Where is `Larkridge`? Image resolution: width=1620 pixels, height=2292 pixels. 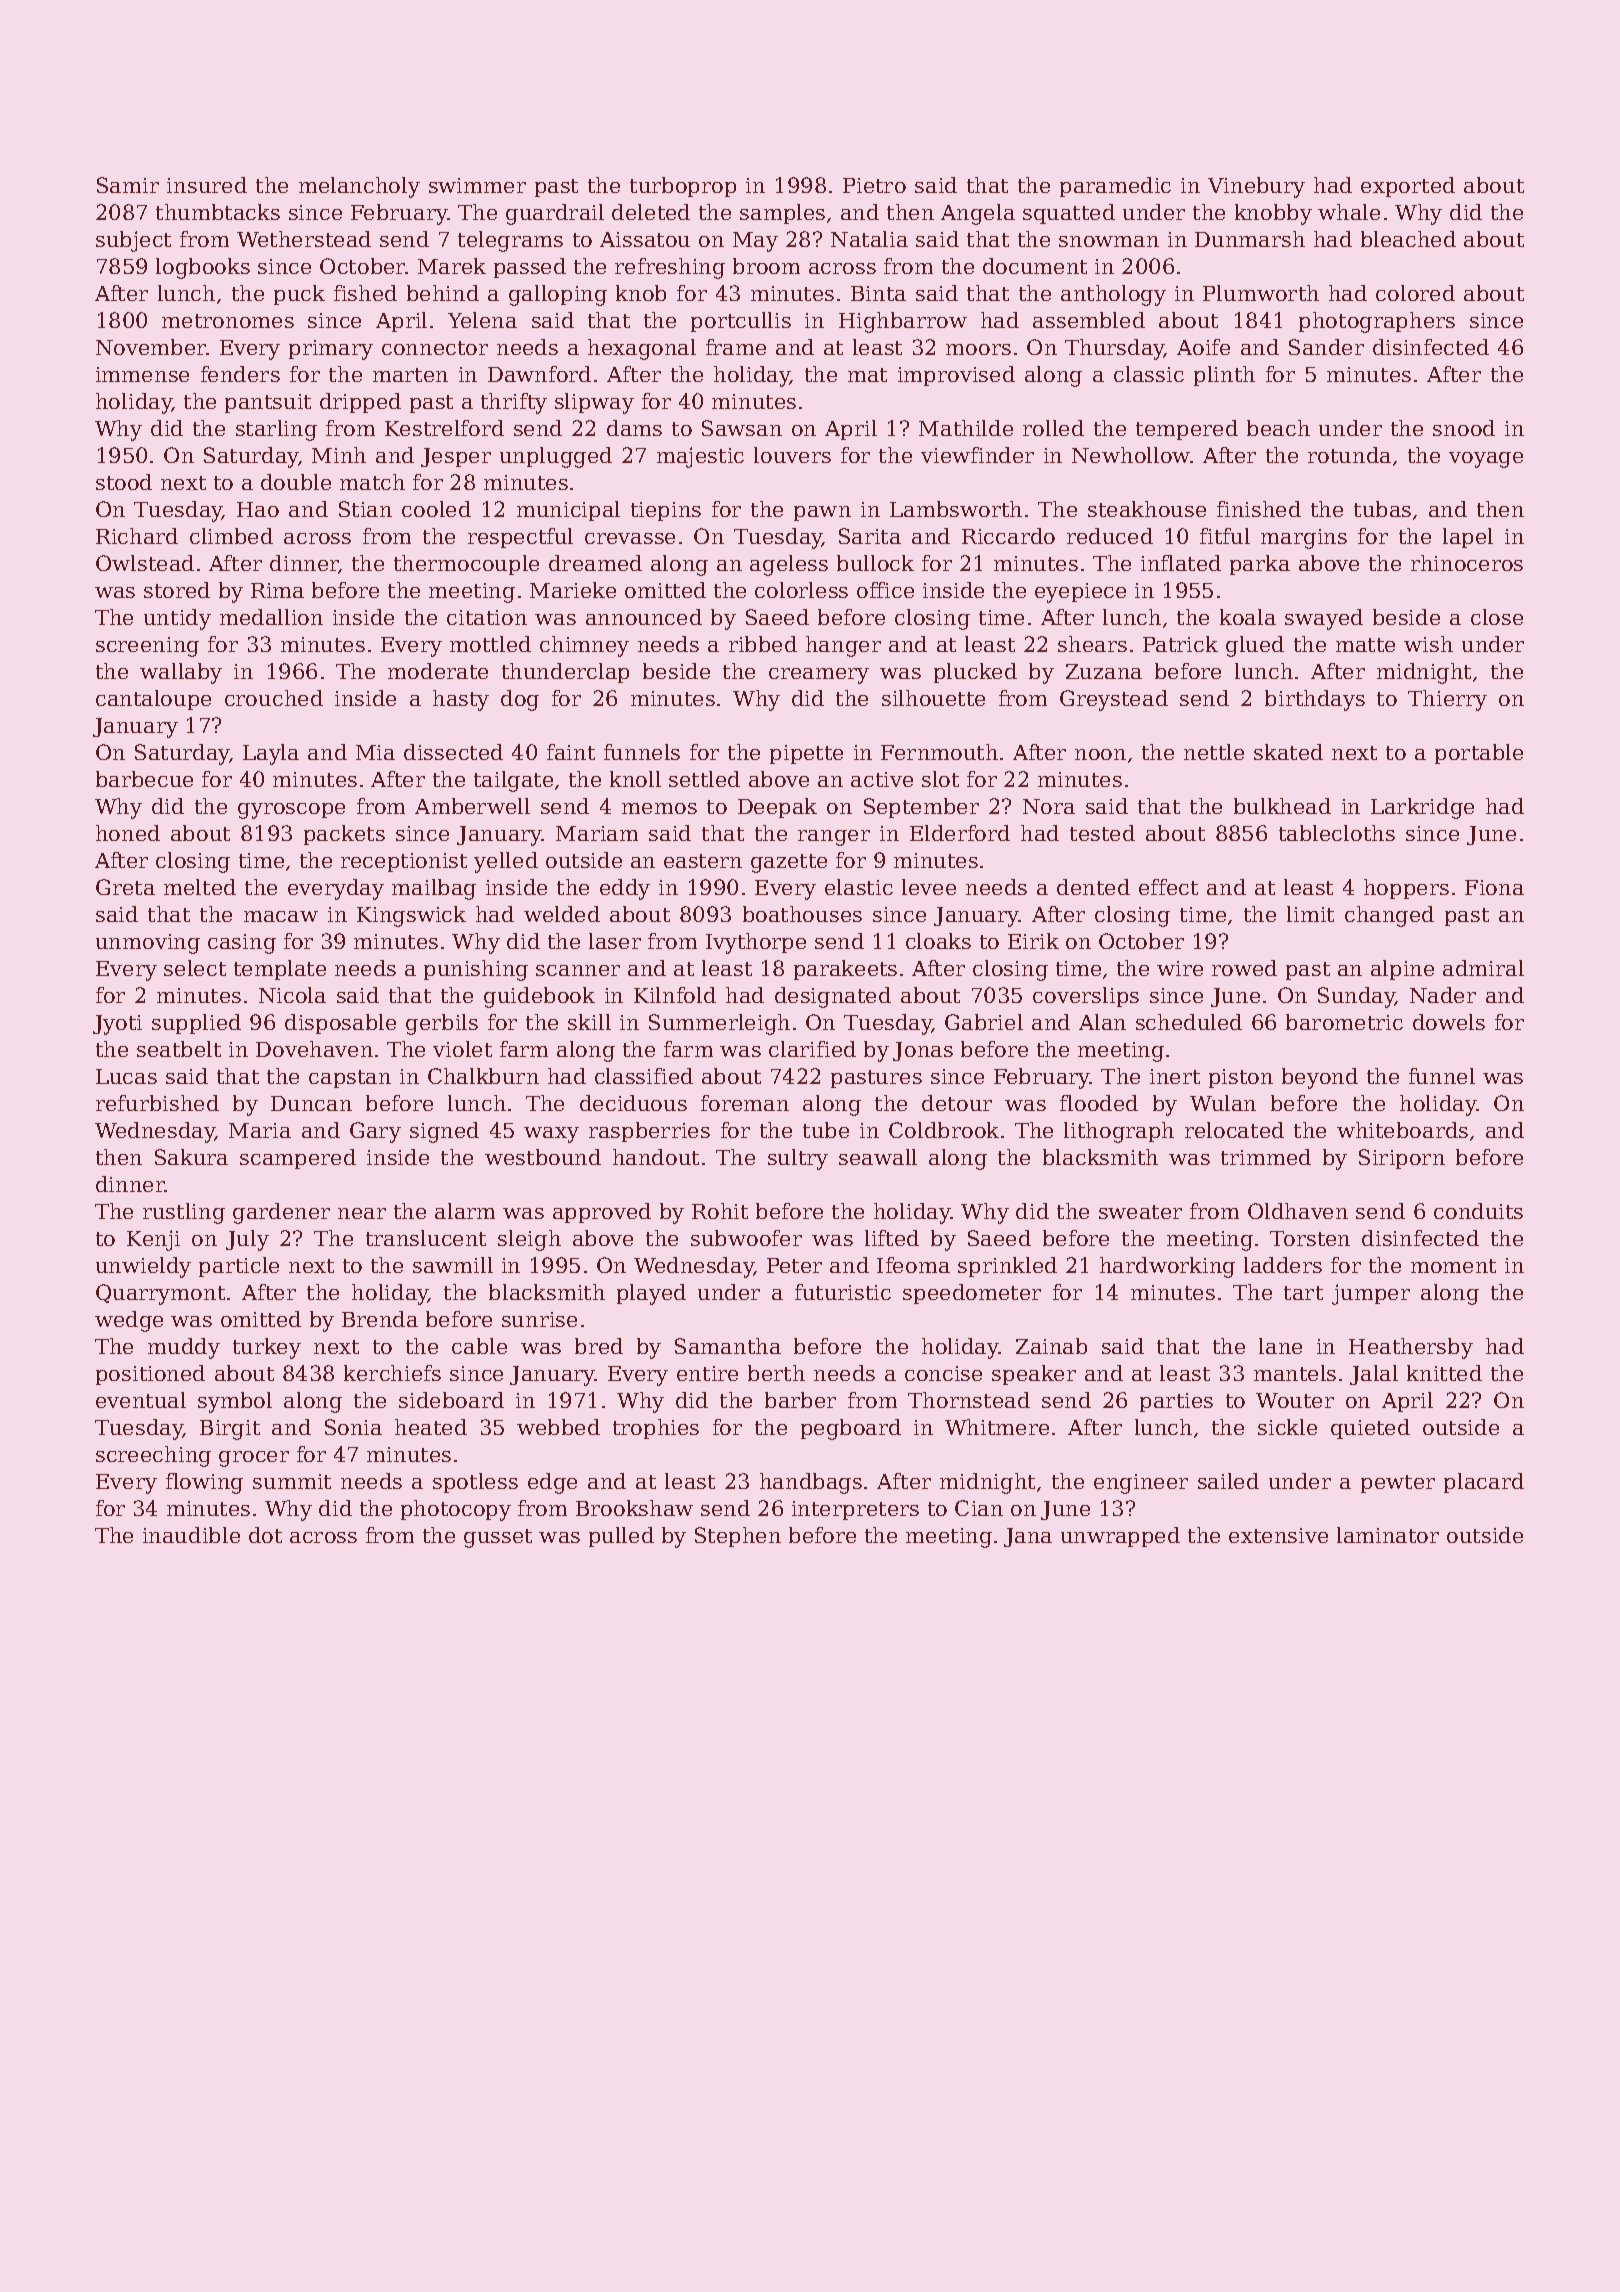 Larkridge is located at coordinates (1422, 808).
